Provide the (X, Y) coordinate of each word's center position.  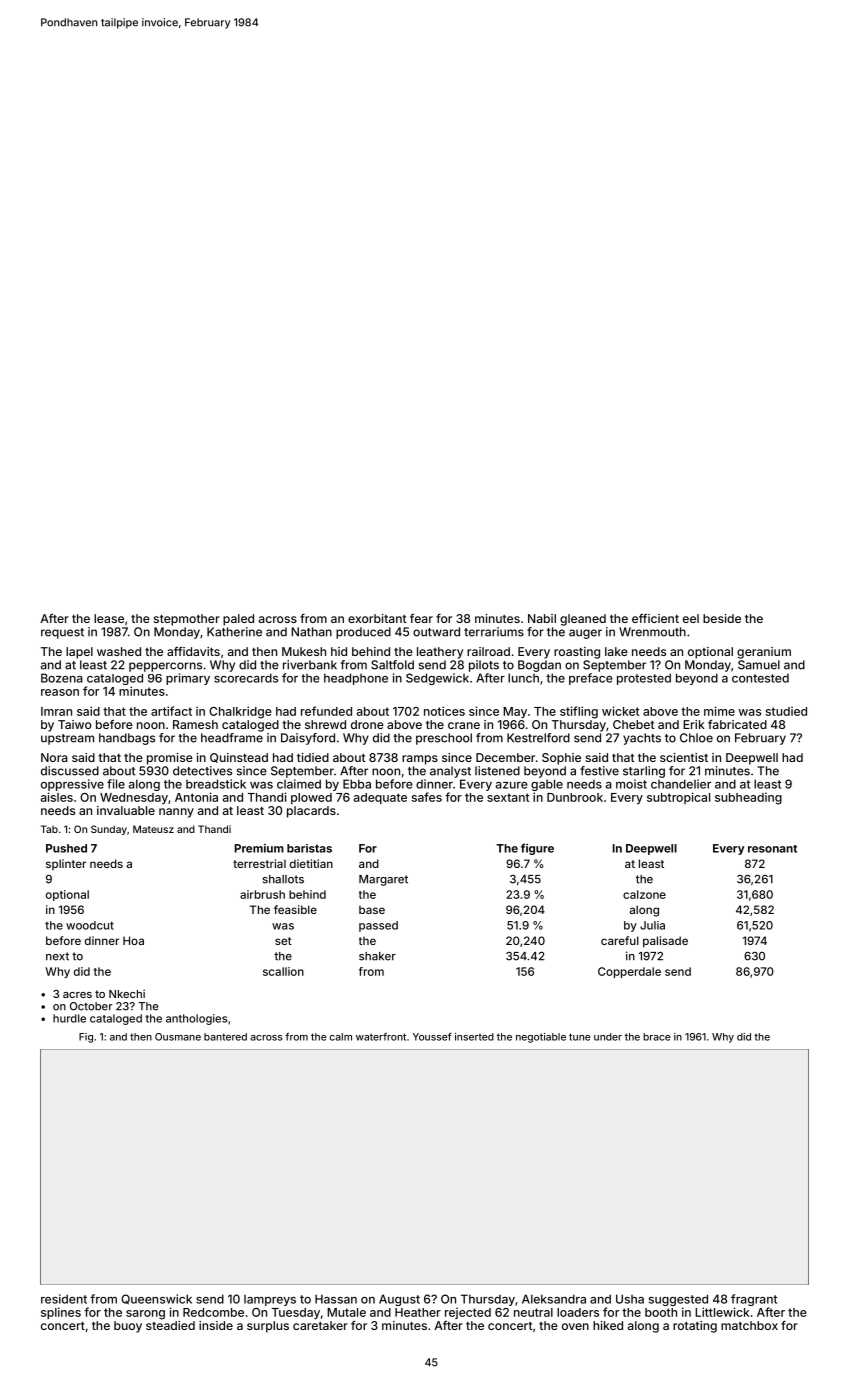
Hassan (336, 1299)
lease (109, 618)
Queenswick (156, 1299)
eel (691, 618)
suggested (678, 1300)
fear (421, 618)
